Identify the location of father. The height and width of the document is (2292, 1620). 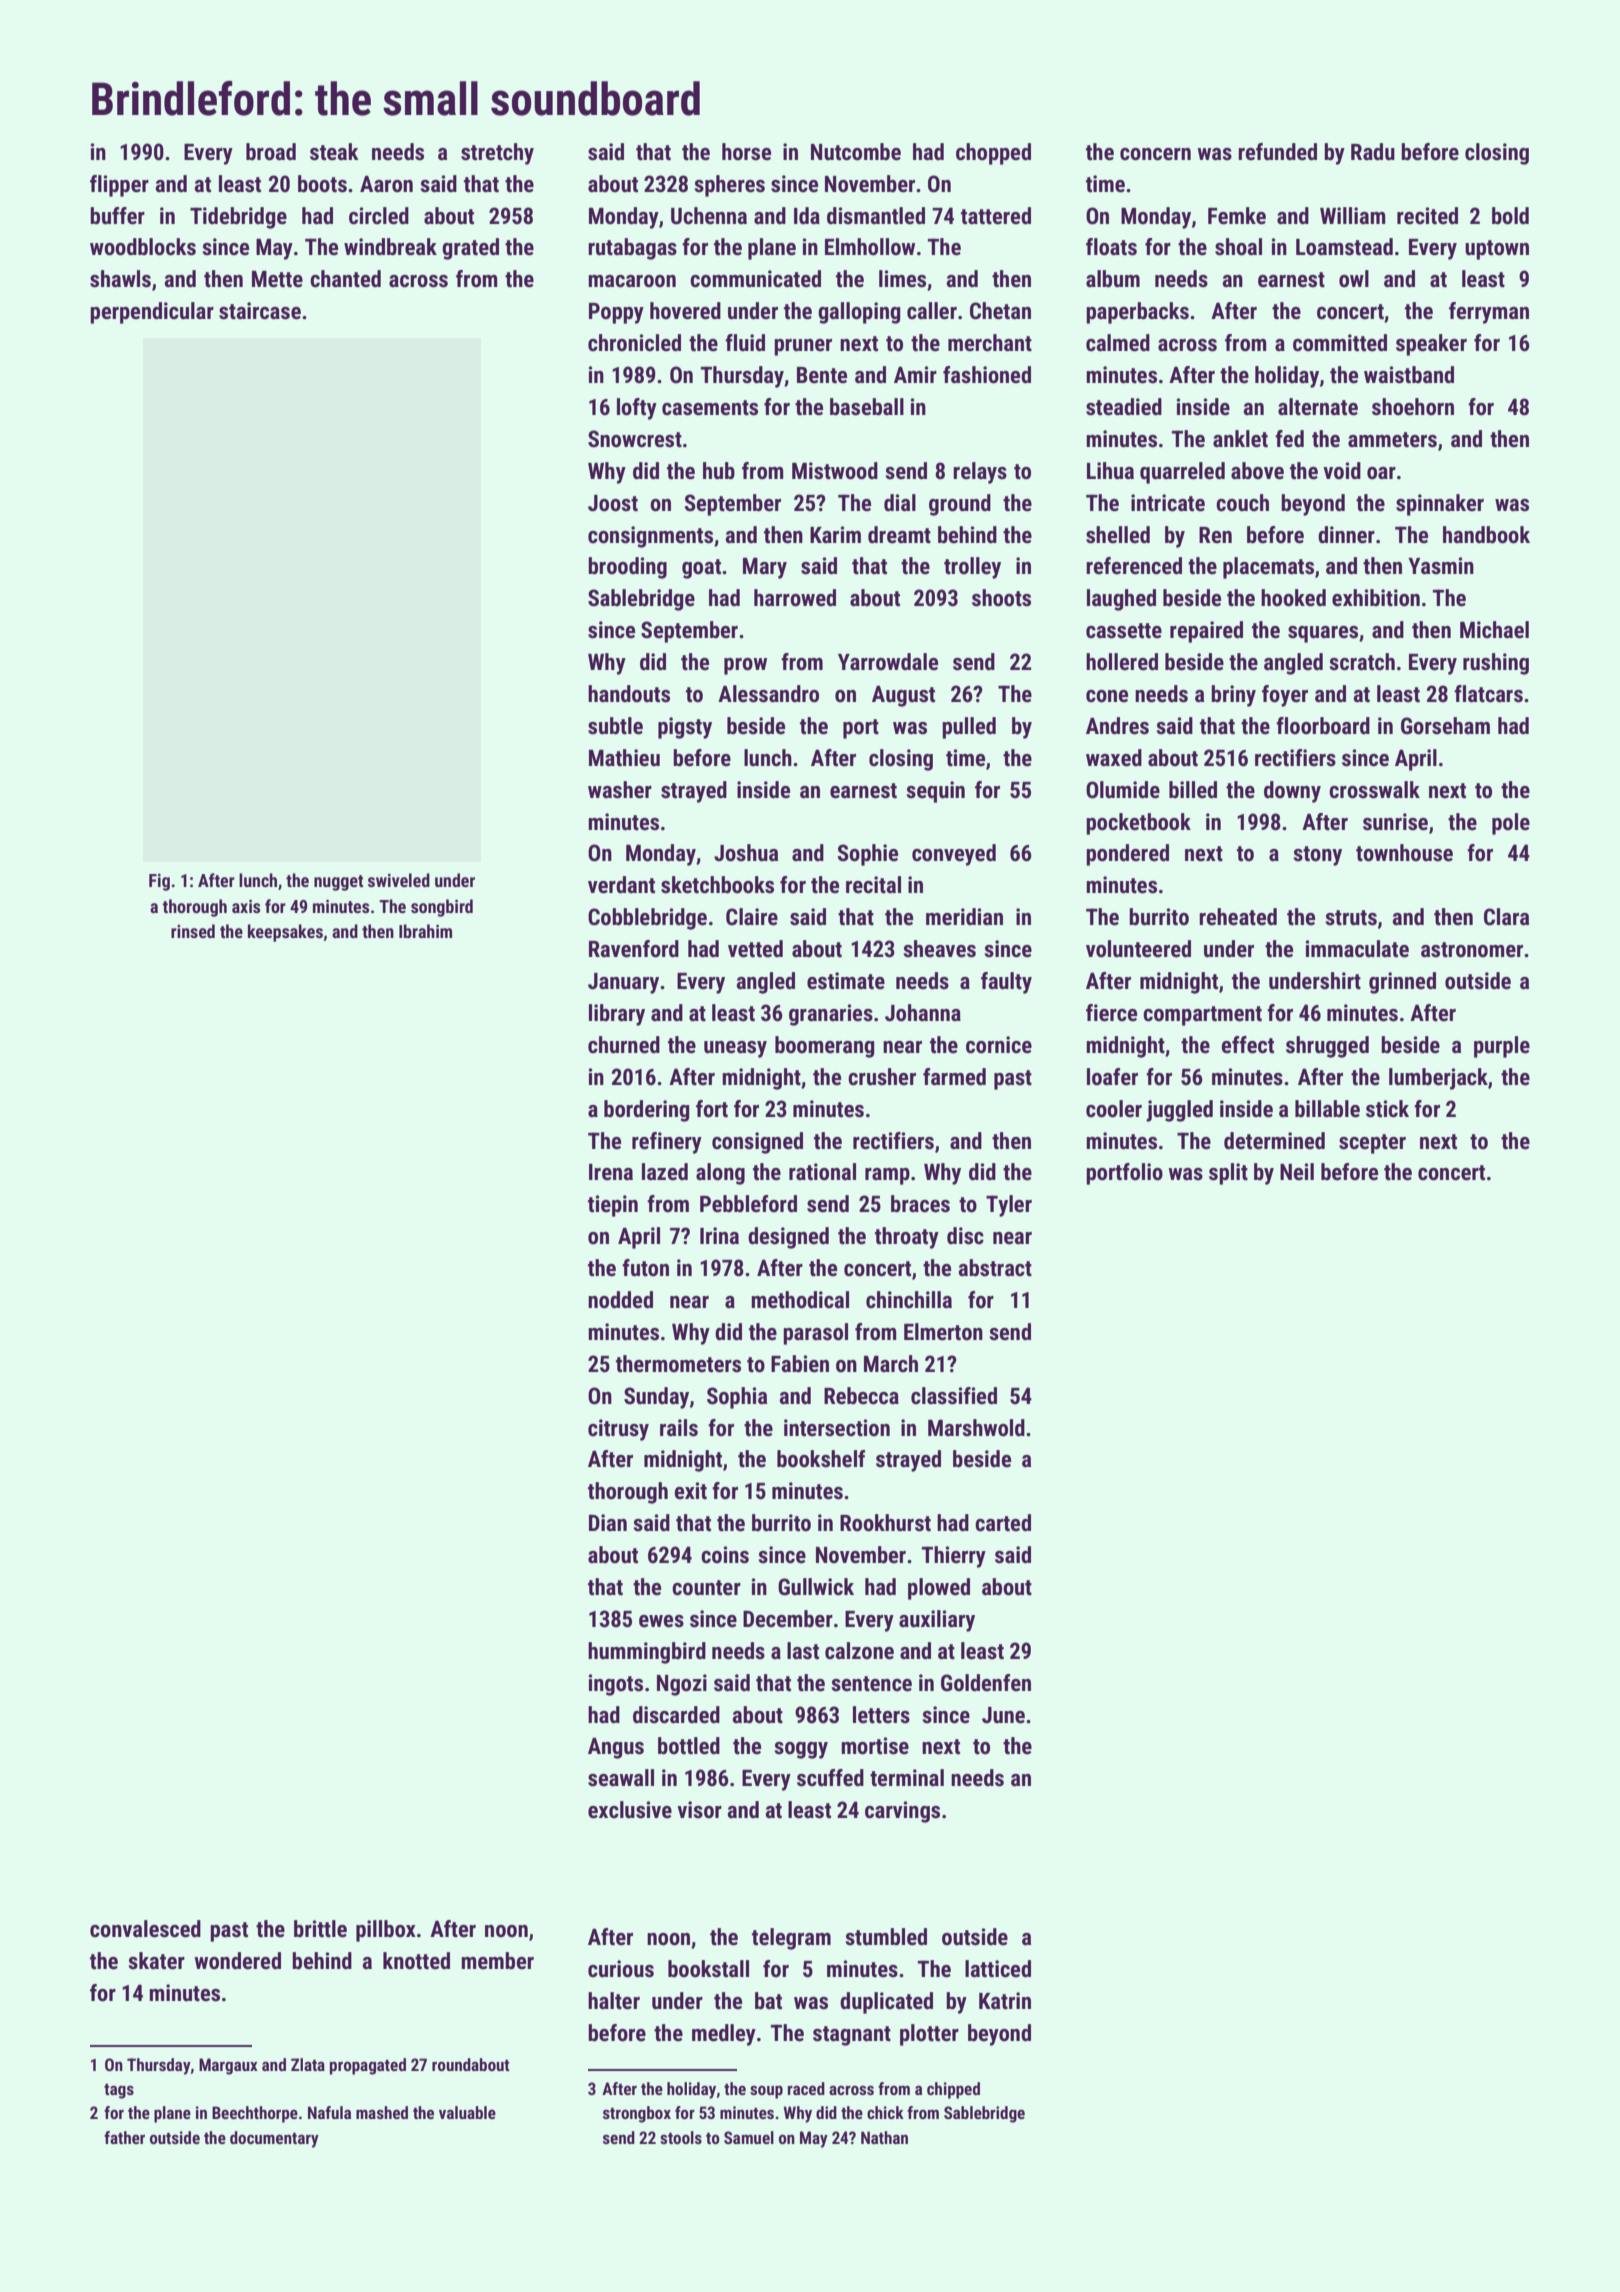
(124, 2137).
